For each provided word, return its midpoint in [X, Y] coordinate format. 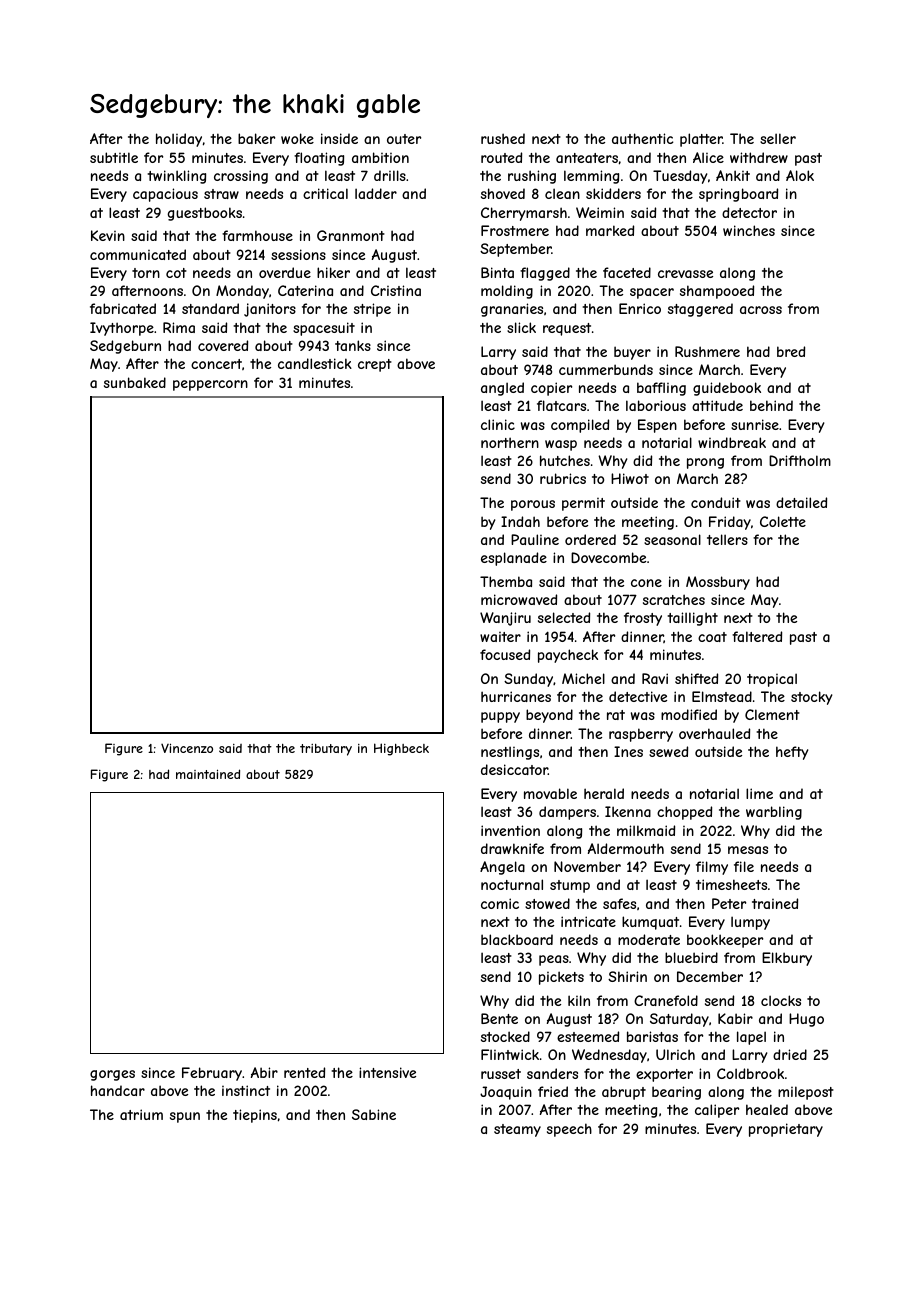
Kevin [108, 235]
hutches [565, 460]
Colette [783, 521]
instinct [246, 1090]
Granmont [351, 235]
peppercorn [210, 385]
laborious [656, 405]
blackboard [517, 939]
